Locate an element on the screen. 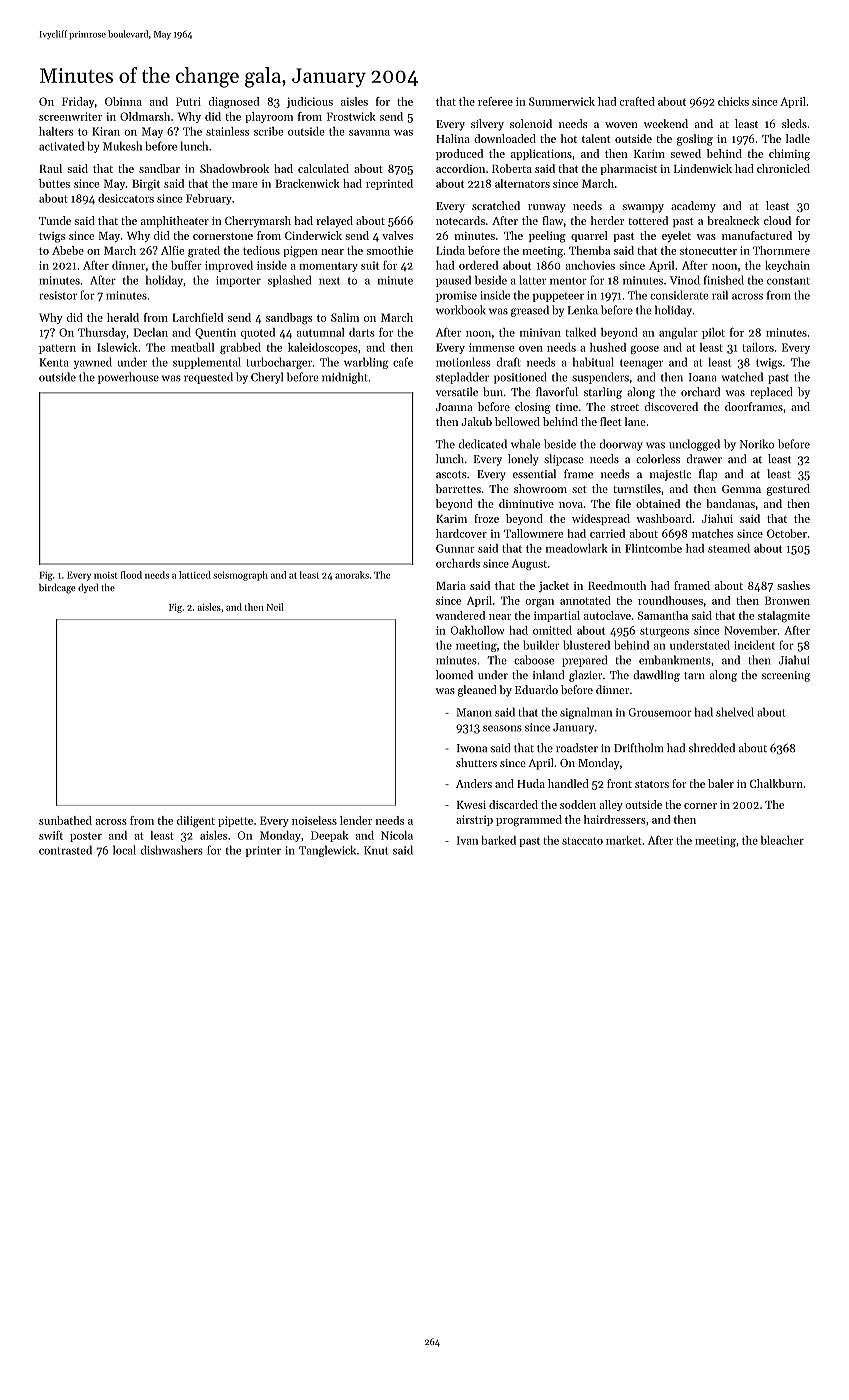 The height and width of the screenshot is (1400, 849). Knut is located at coordinates (376, 850).
